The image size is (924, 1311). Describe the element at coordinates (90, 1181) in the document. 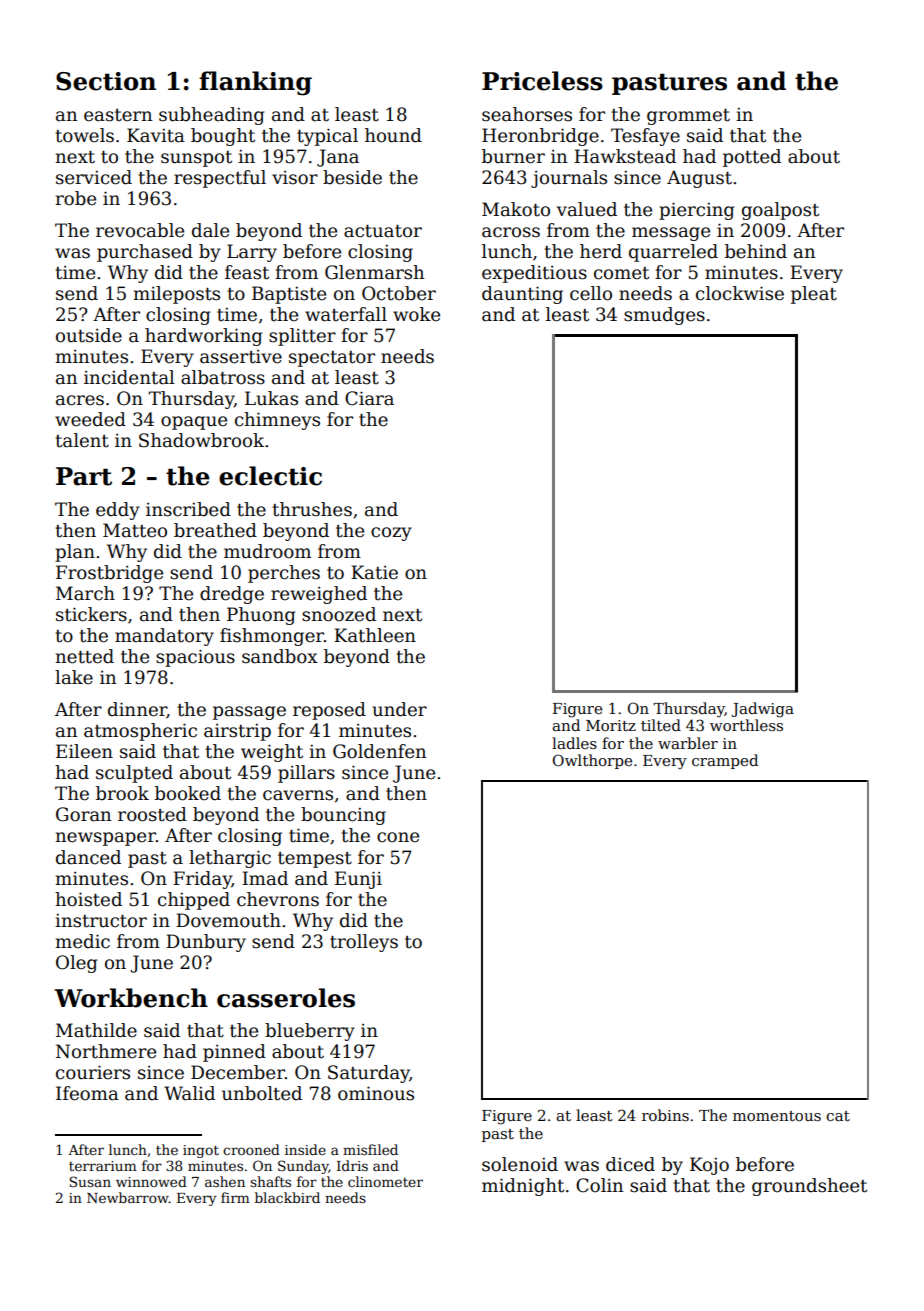

I see `Susan` at that location.
